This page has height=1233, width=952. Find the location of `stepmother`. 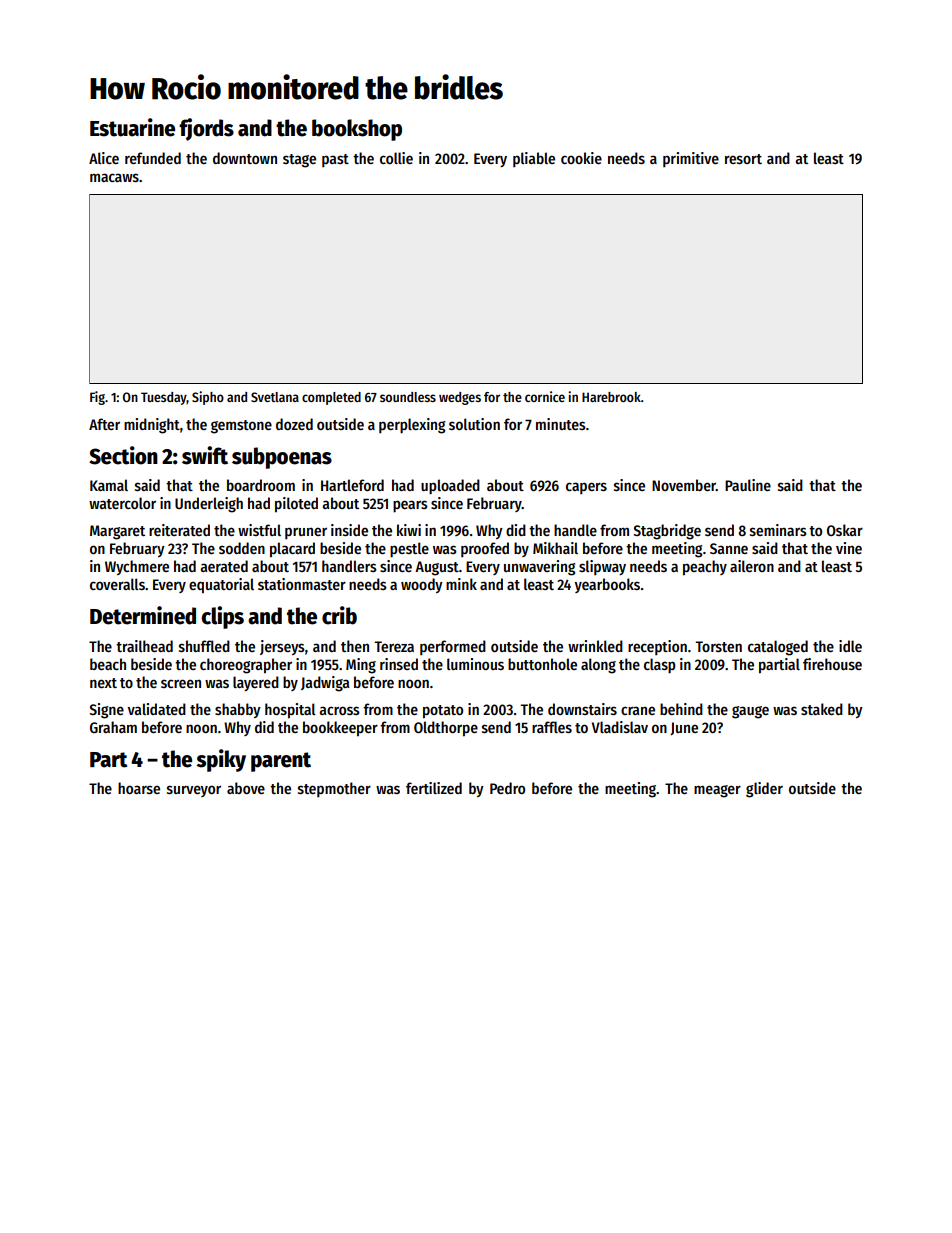

stepmother is located at coordinates (334, 789).
